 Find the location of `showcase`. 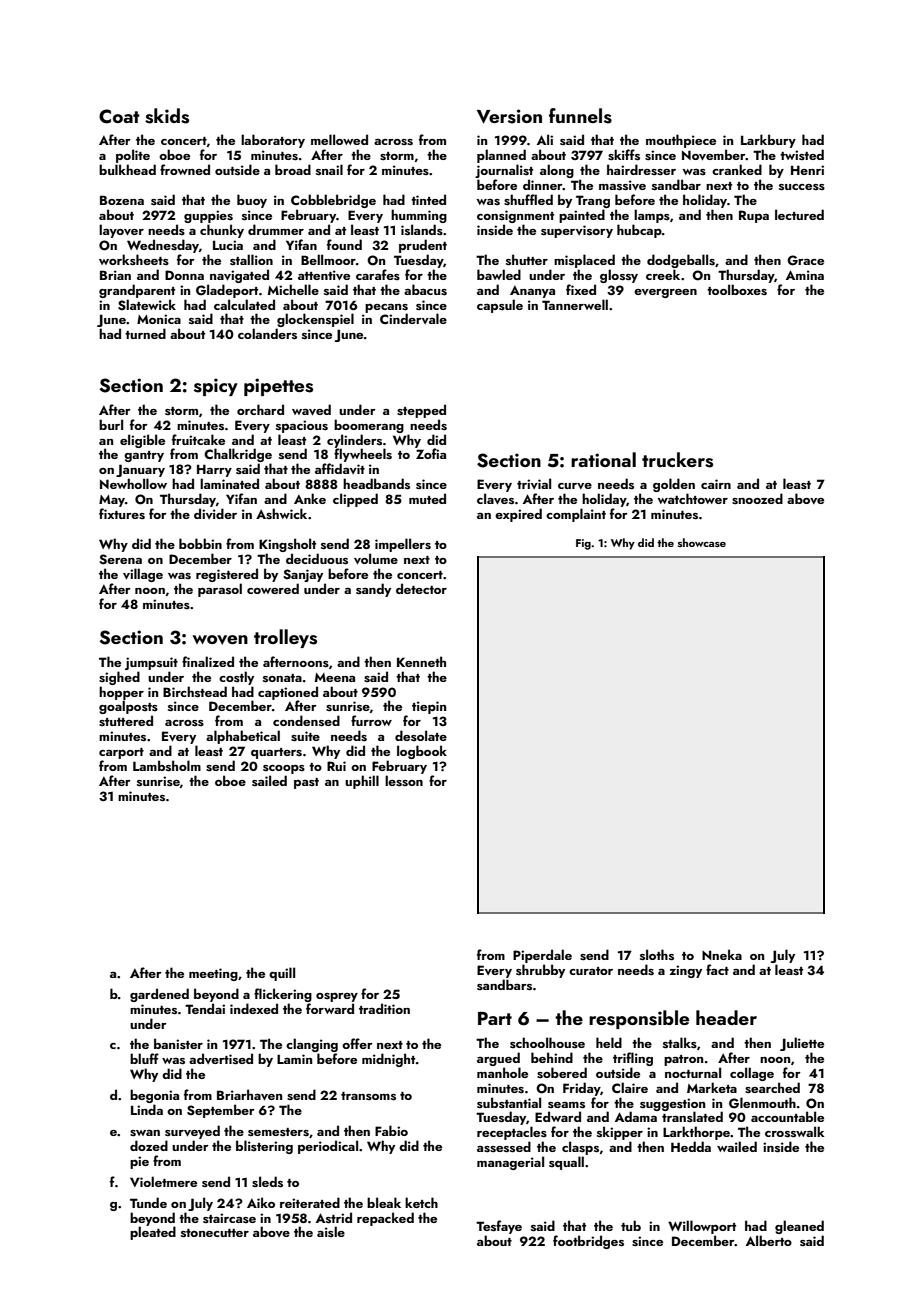

showcase is located at coordinates (702, 542).
